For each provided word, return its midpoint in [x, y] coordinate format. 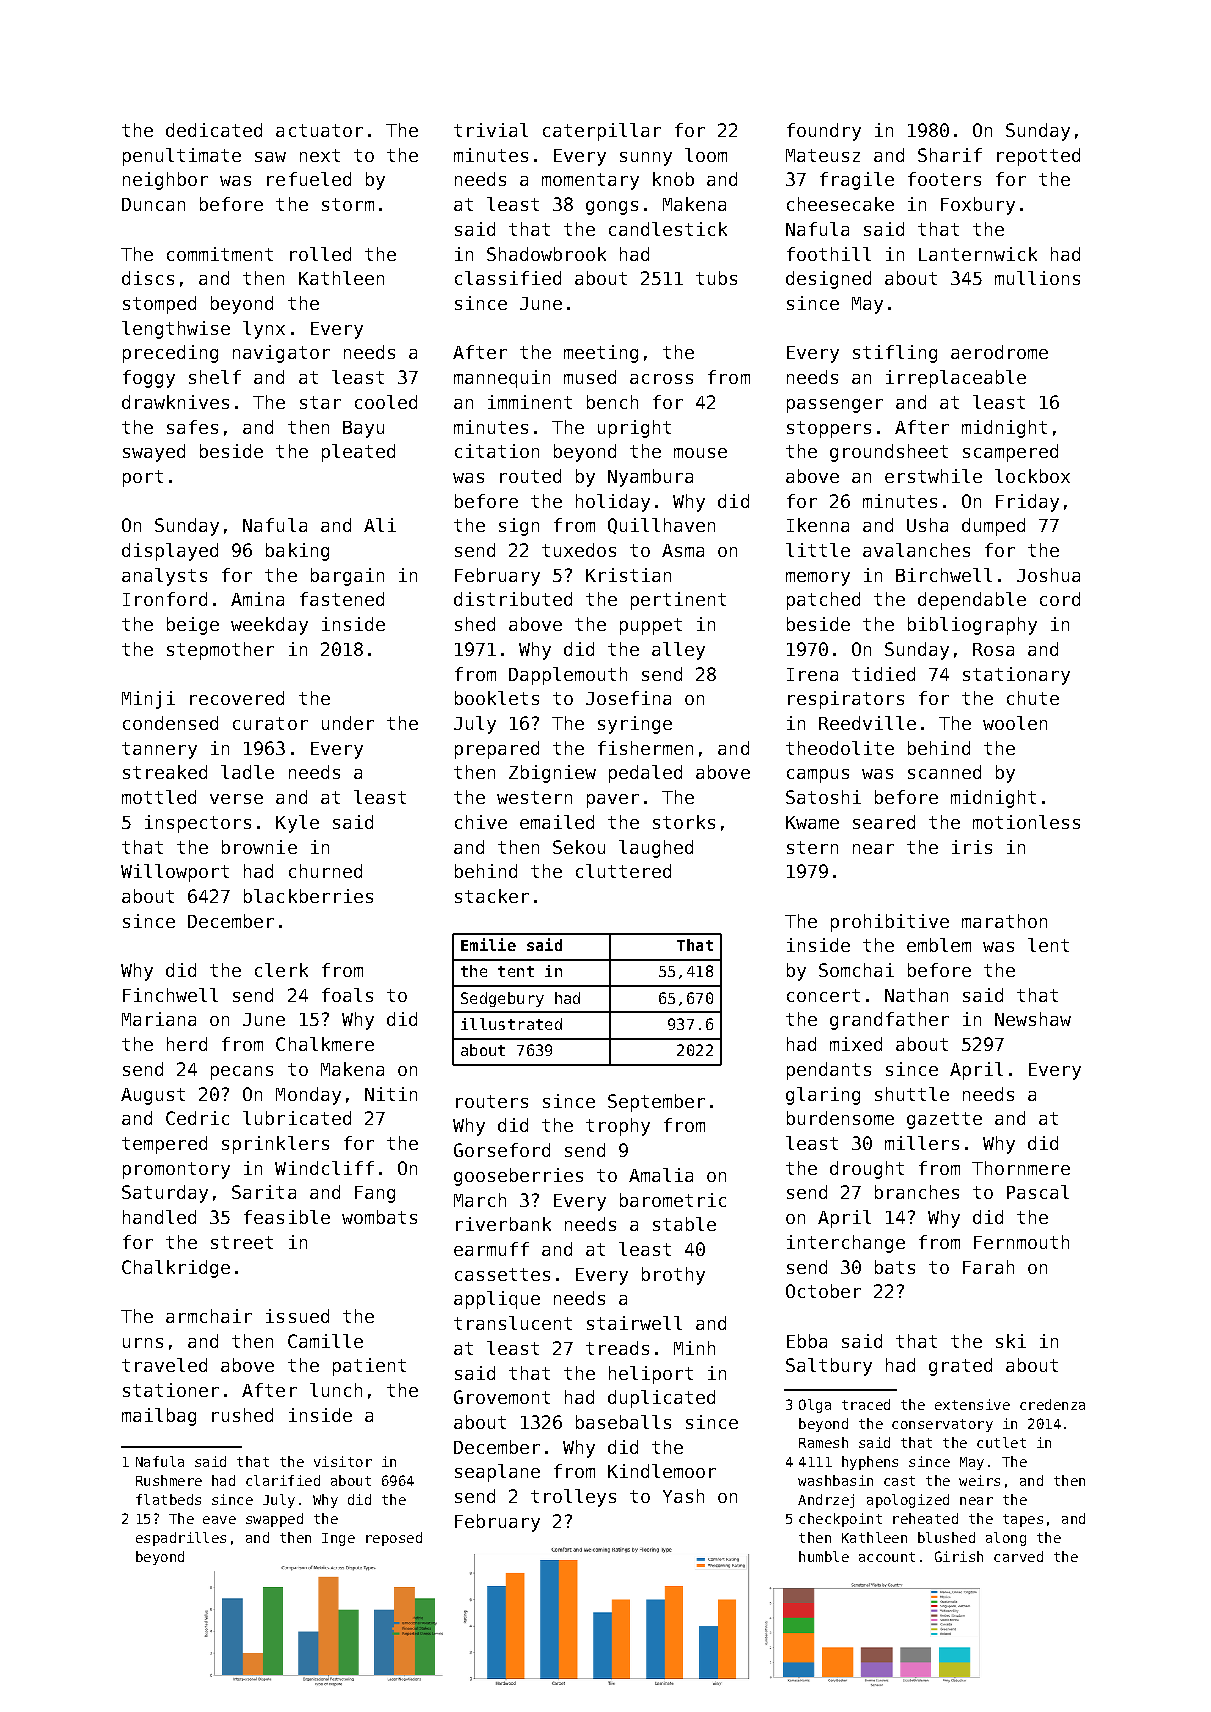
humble [824, 1556]
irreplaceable [956, 379]
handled [159, 1217]
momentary [590, 181]
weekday [269, 626]
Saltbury [829, 1367]
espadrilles [181, 1539]
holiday [613, 503]
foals [347, 995]
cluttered [623, 871]
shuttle [912, 1094]
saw [270, 157]
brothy [673, 1276]
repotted [1038, 157]
